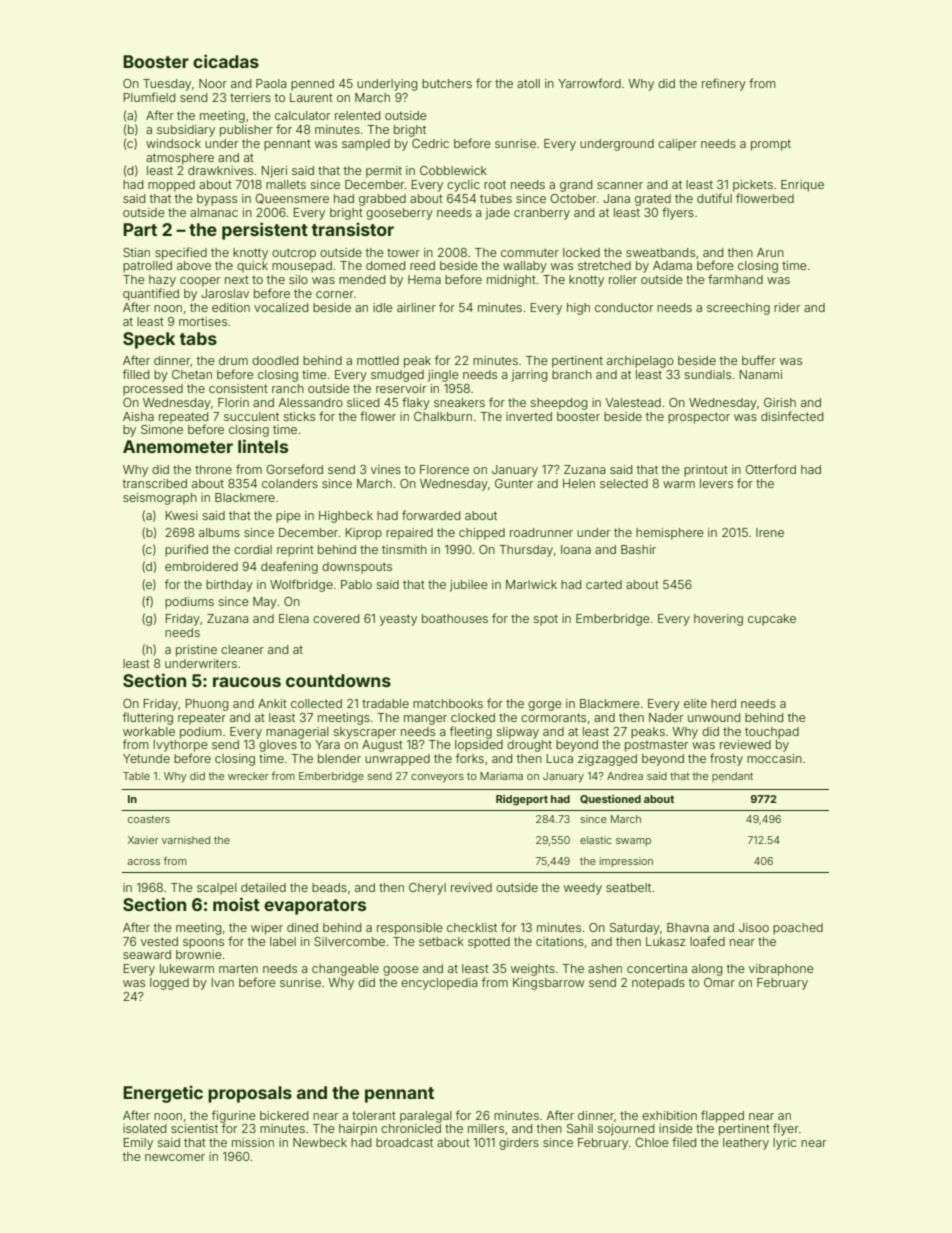 The width and height of the image is (952, 1233). What do you see at coordinates (443, 376) in the image?
I see `jingle` at bounding box center [443, 376].
